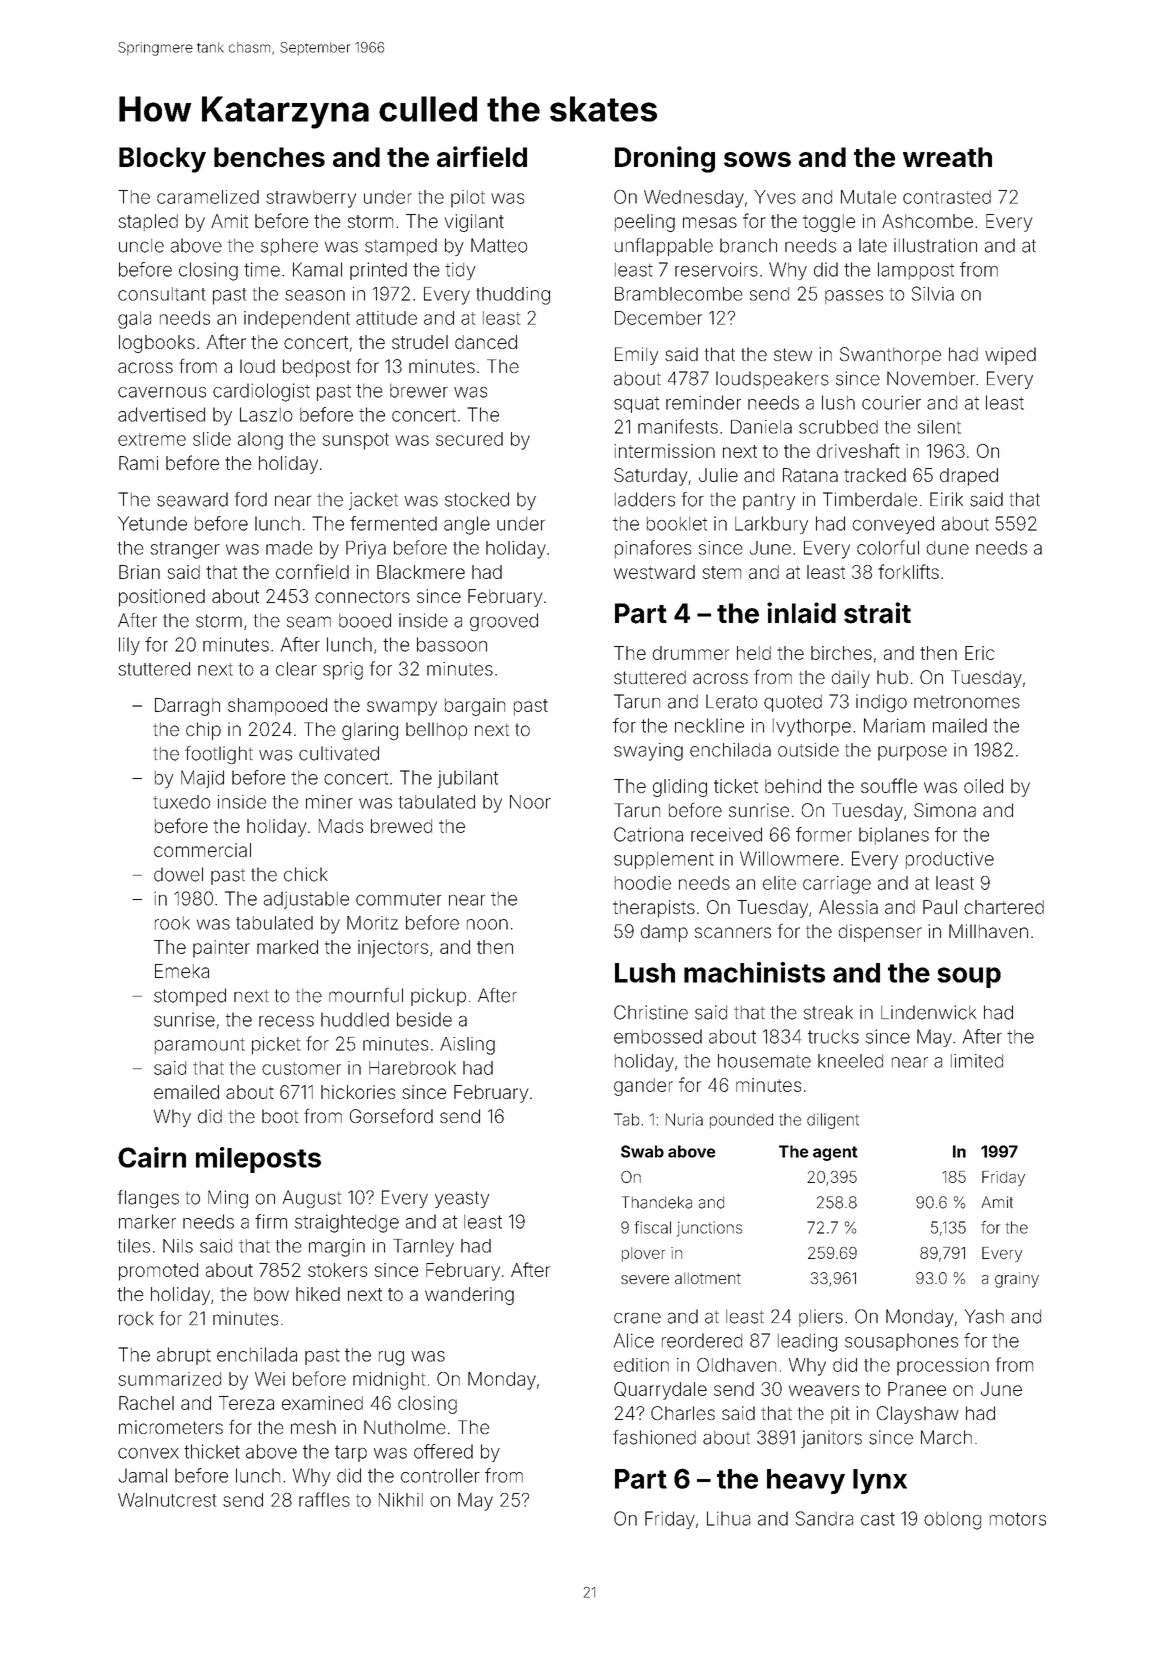  Describe the element at coordinates (969, 977) in the document. I see `soup` at that location.
